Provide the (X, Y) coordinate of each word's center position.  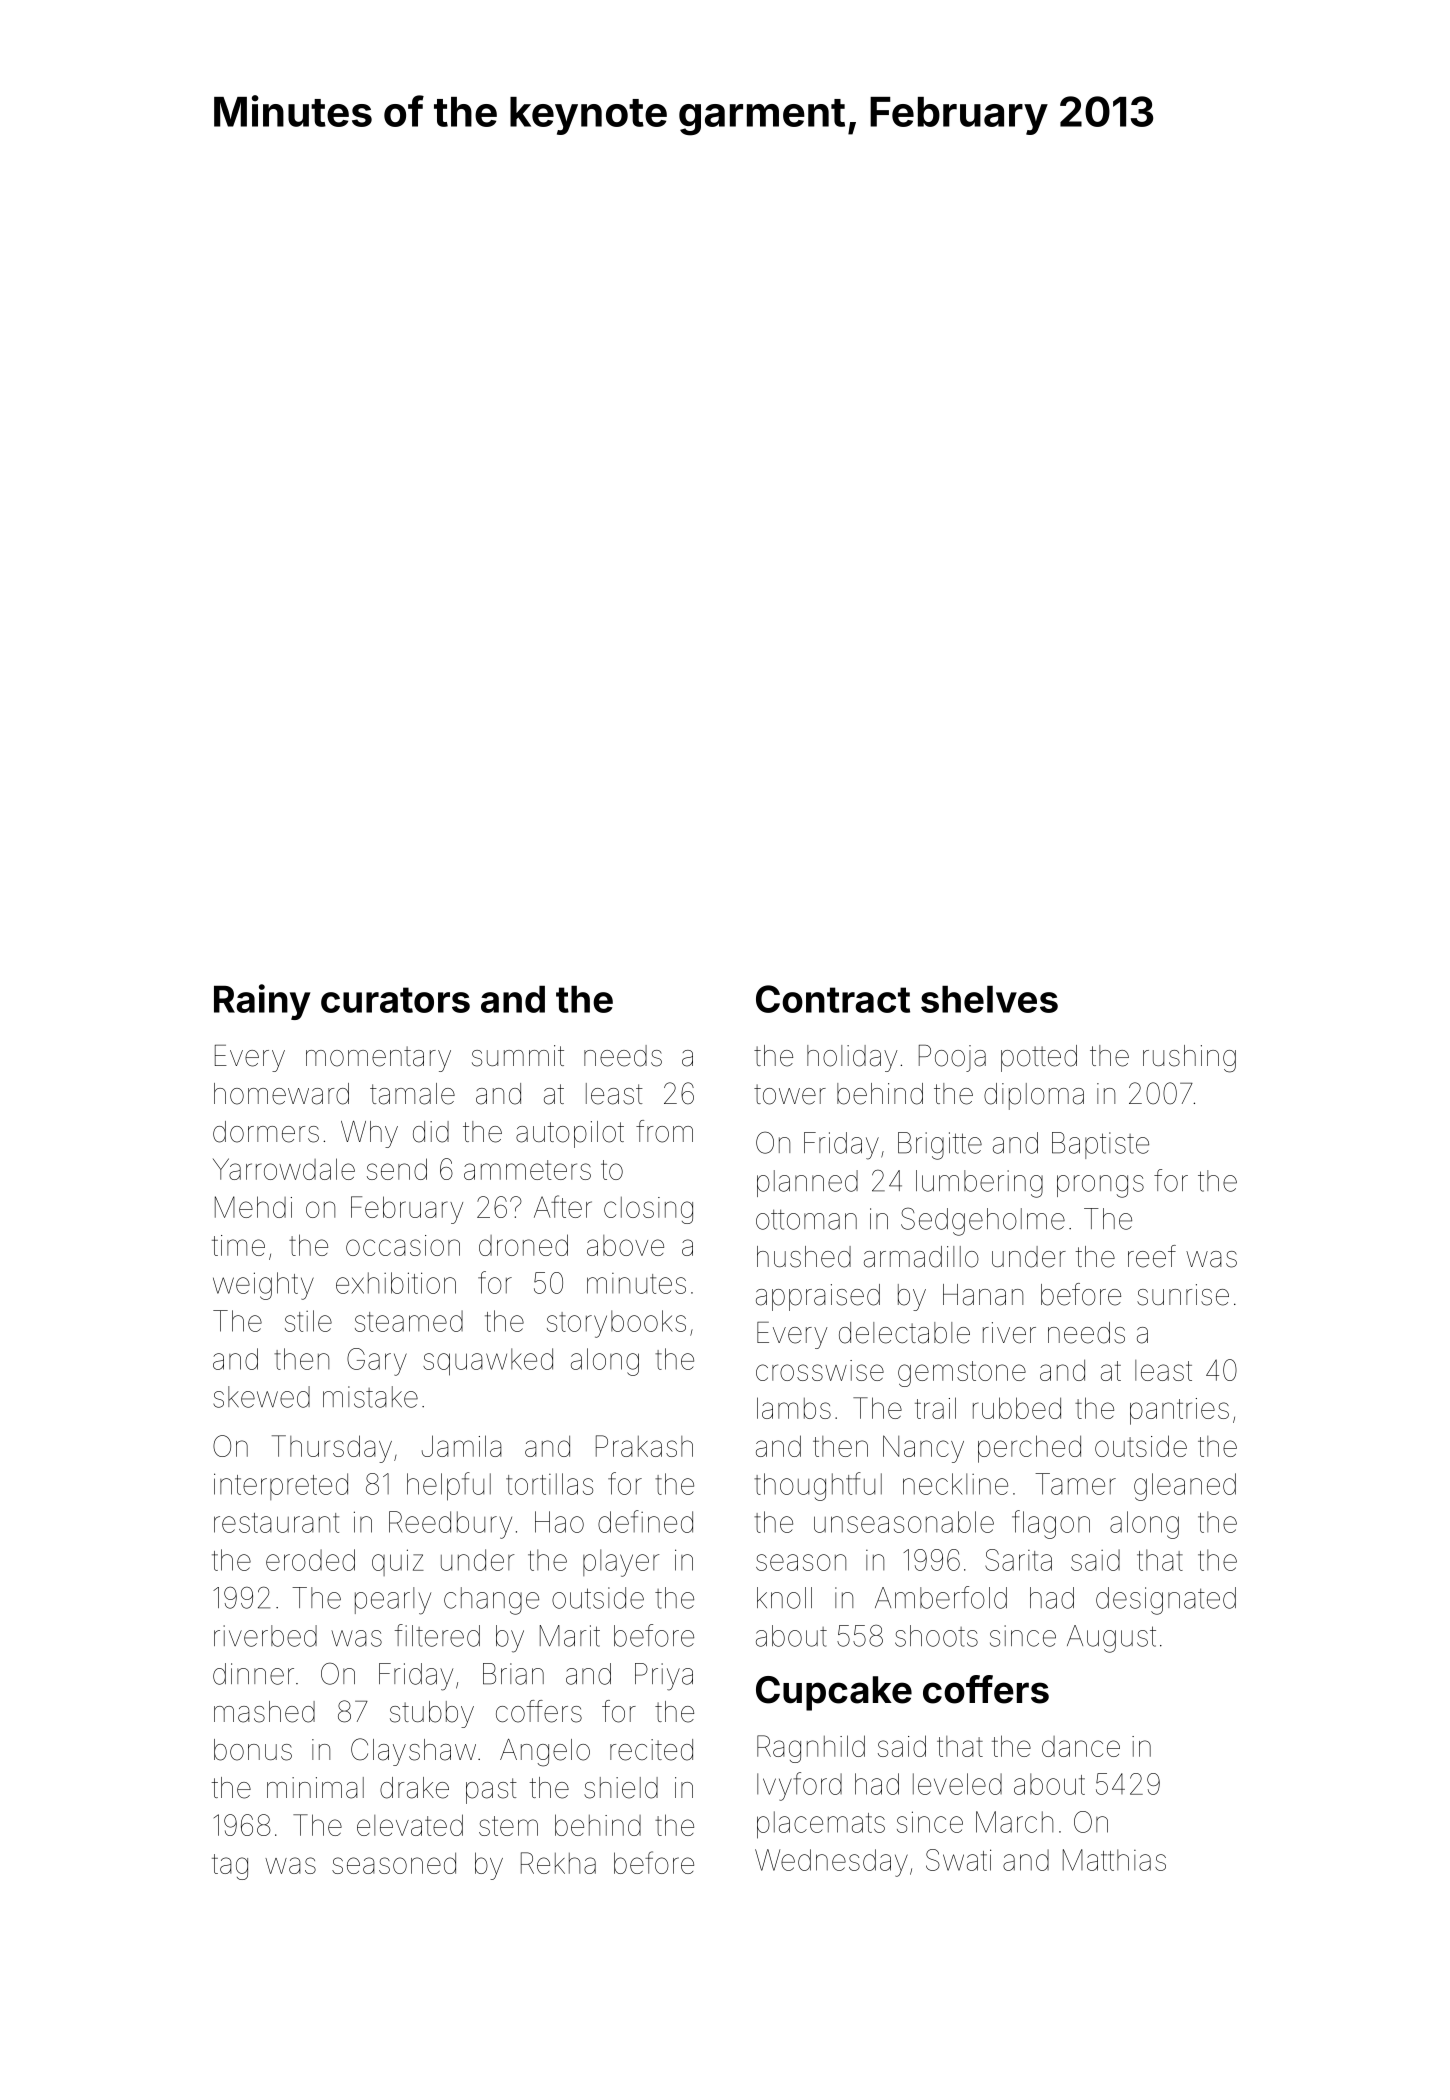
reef (1152, 1256)
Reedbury (450, 1525)
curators (395, 1000)
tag (230, 1867)
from (664, 1131)
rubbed (1017, 1408)
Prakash (644, 1446)
